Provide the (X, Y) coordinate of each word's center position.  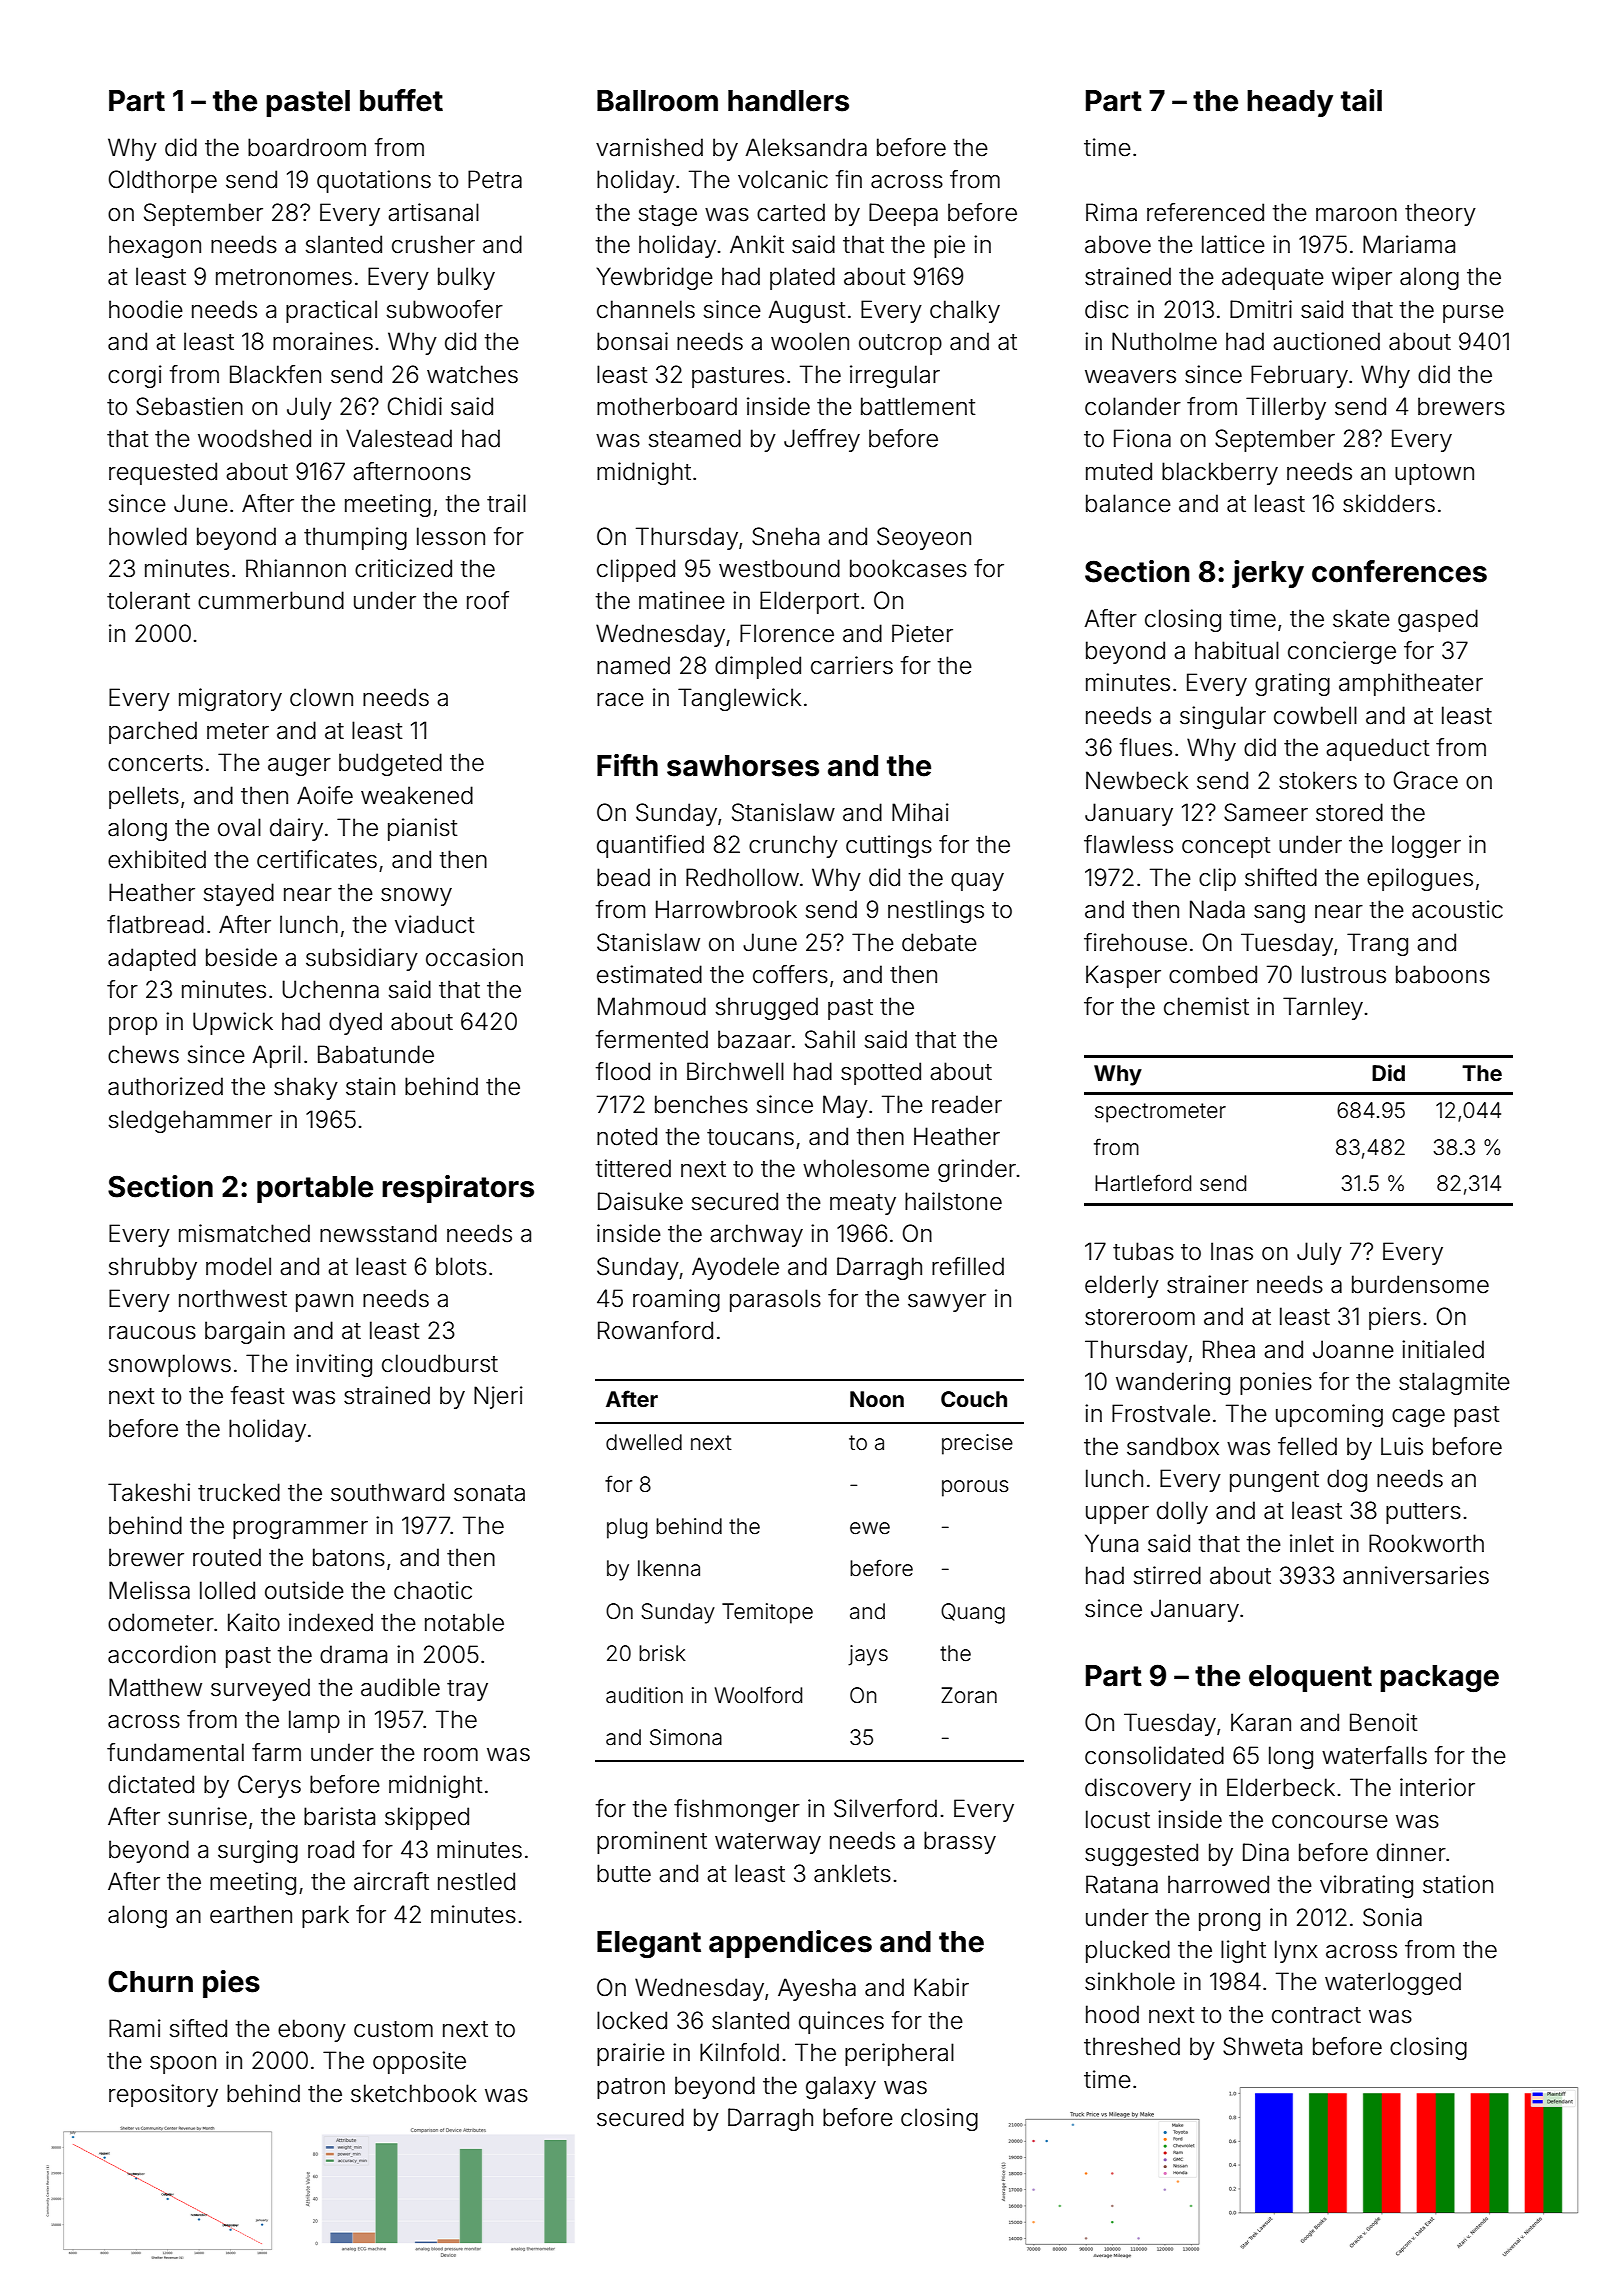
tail (1361, 100)
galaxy (841, 2087)
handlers (788, 101)
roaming (676, 1300)
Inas (1232, 1251)
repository (163, 2095)
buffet (401, 100)
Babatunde (376, 1054)
